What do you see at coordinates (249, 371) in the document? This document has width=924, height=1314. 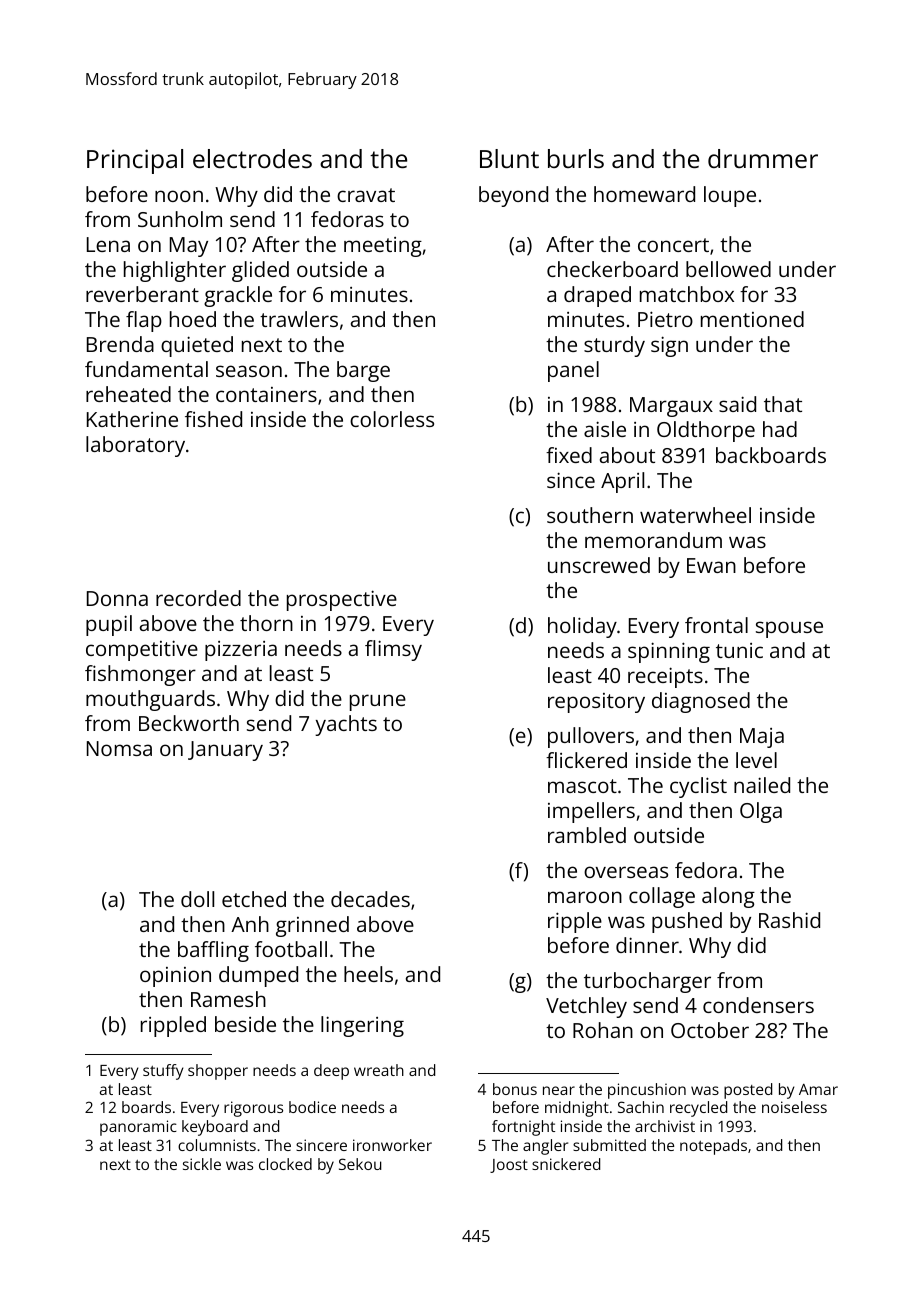 I see `season` at bounding box center [249, 371].
